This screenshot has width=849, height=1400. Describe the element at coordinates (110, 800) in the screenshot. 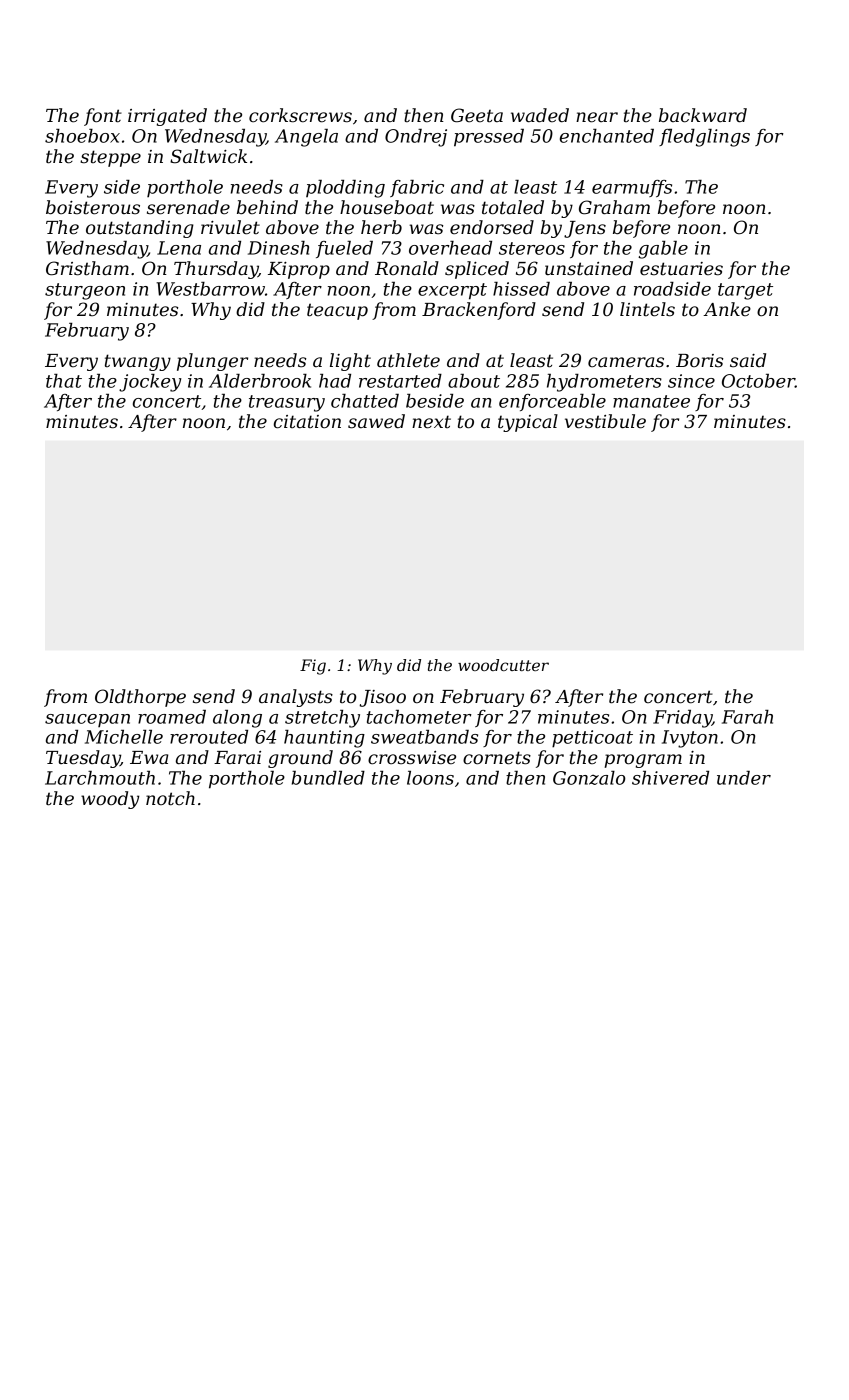

I see `woody` at that location.
